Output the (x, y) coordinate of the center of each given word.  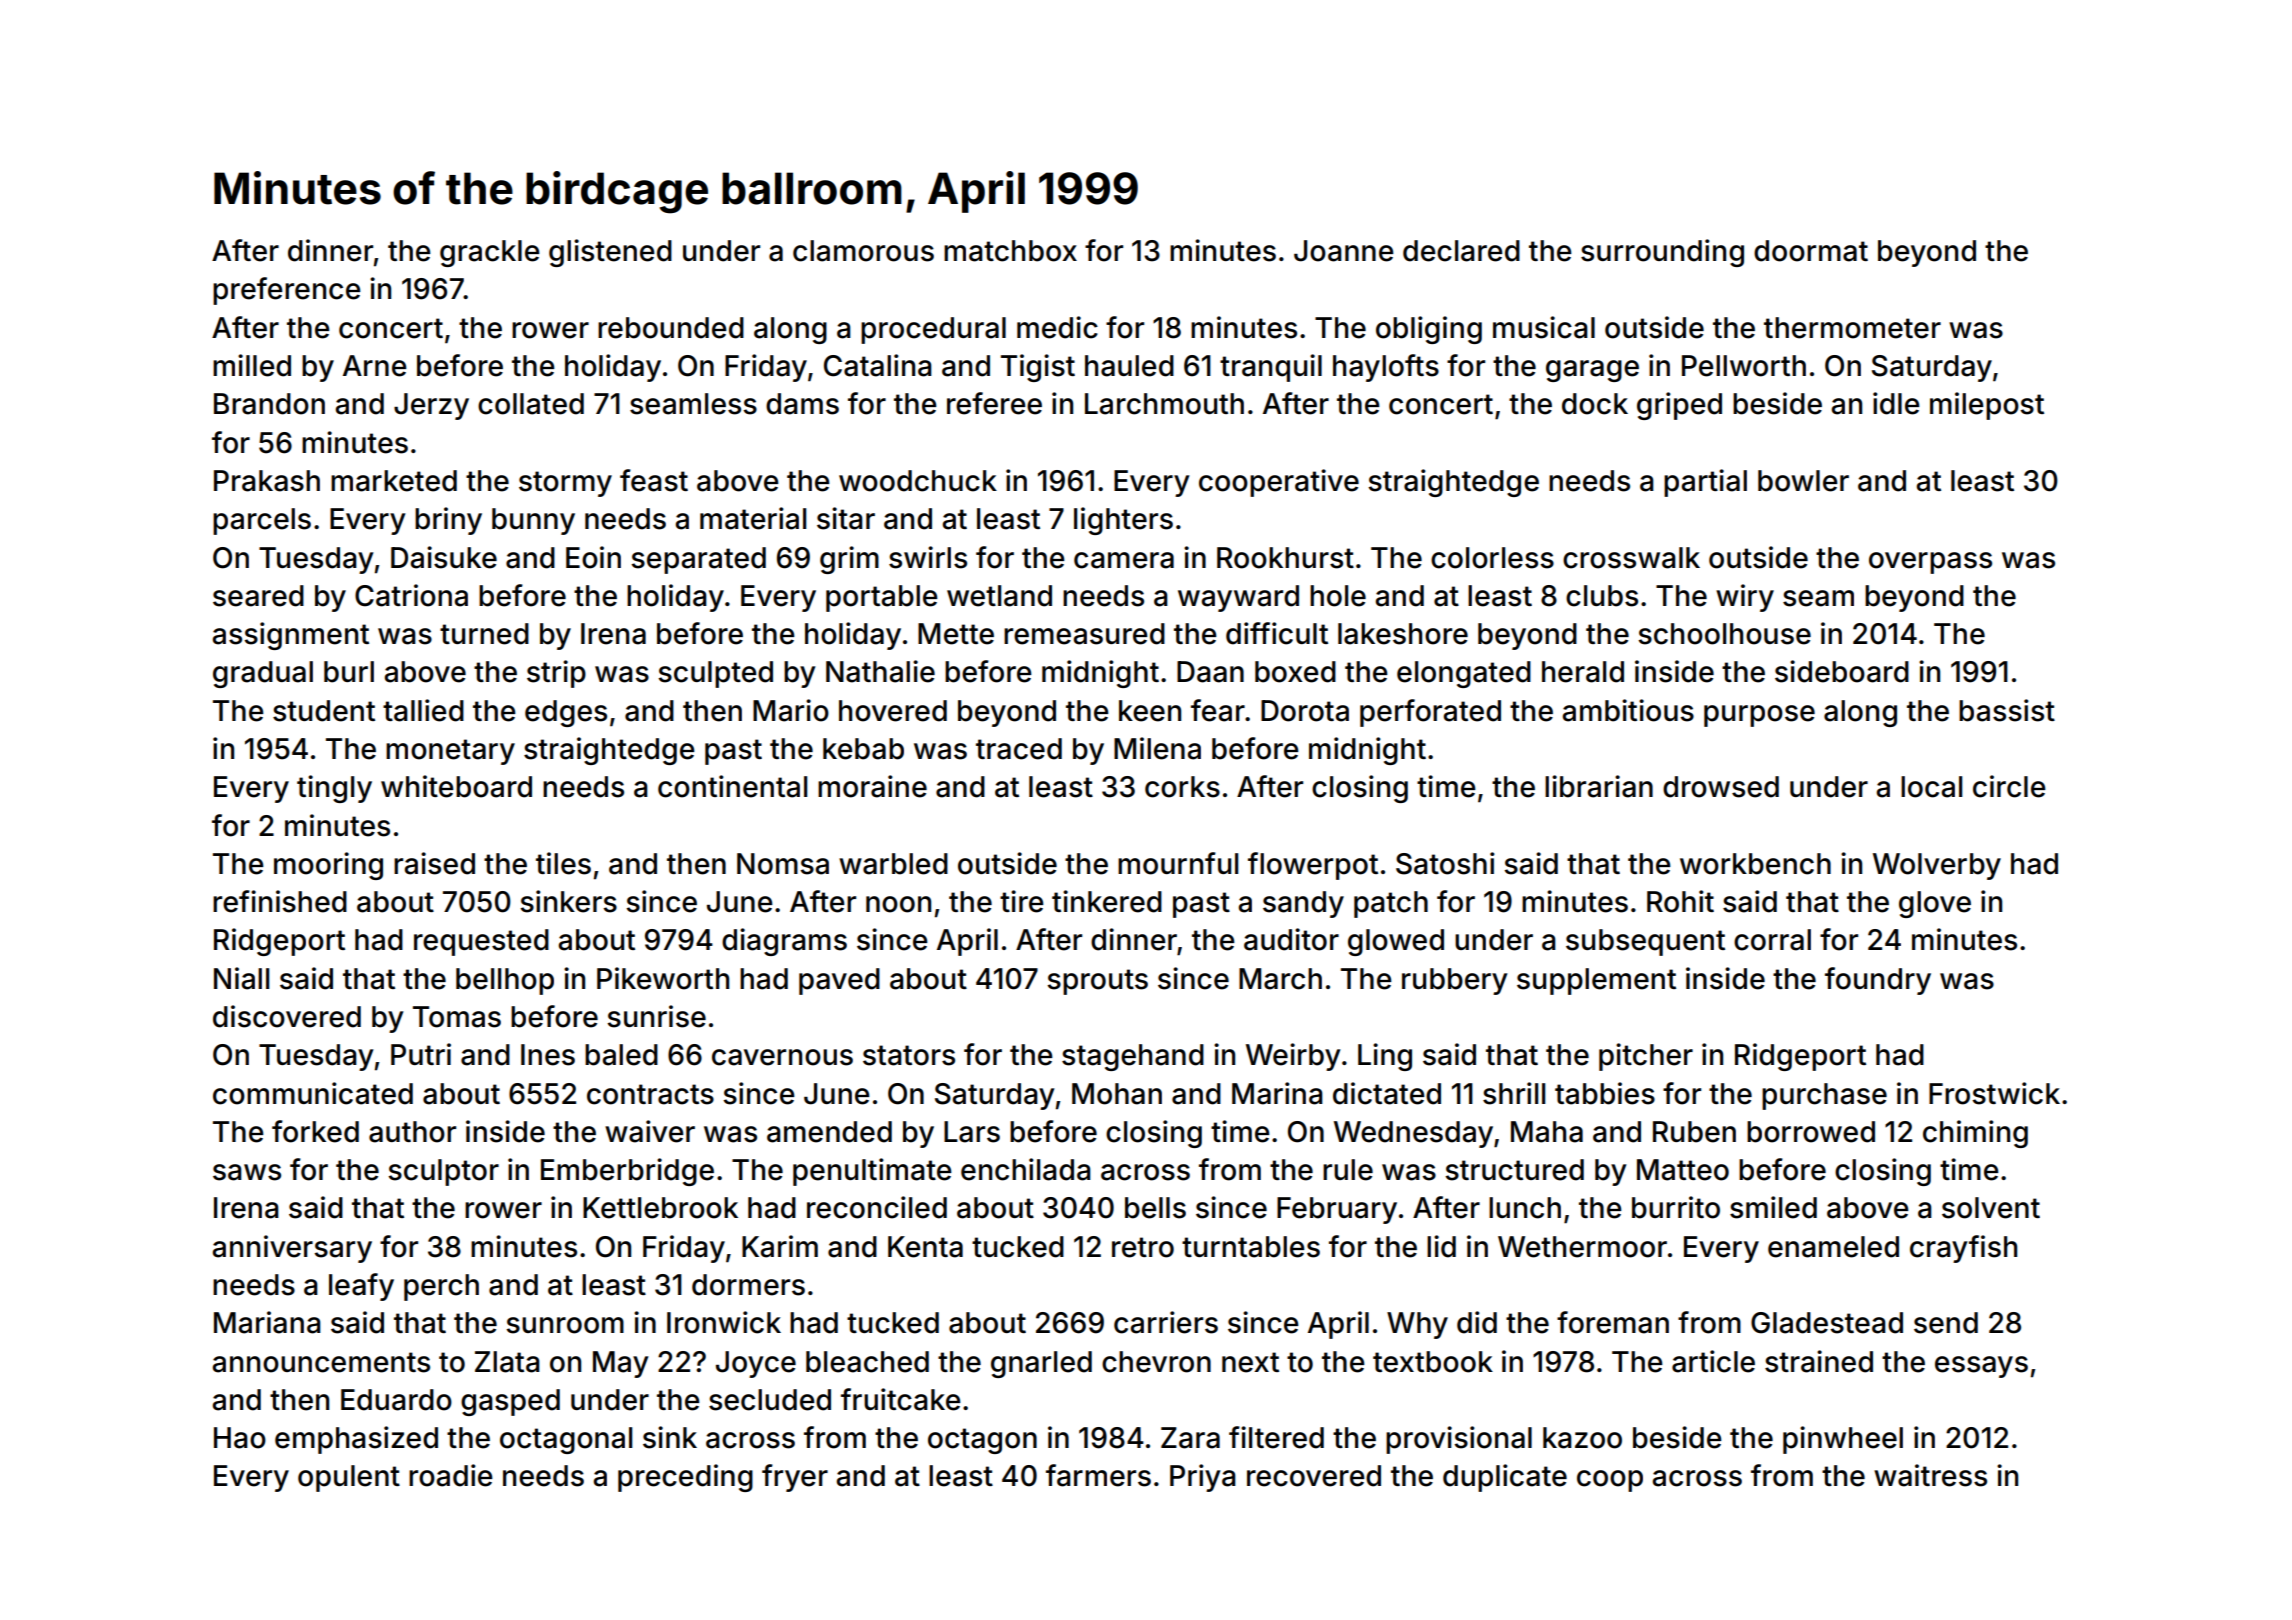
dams (802, 404)
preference (287, 291)
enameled (1833, 1247)
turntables (1251, 1247)
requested (481, 942)
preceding (685, 1478)
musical (1544, 327)
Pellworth (1744, 366)
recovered (1314, 1476)
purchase (1824, 1096)
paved (839, 981)
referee (994, 403)
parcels (262, 521)
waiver (650, 1131)
